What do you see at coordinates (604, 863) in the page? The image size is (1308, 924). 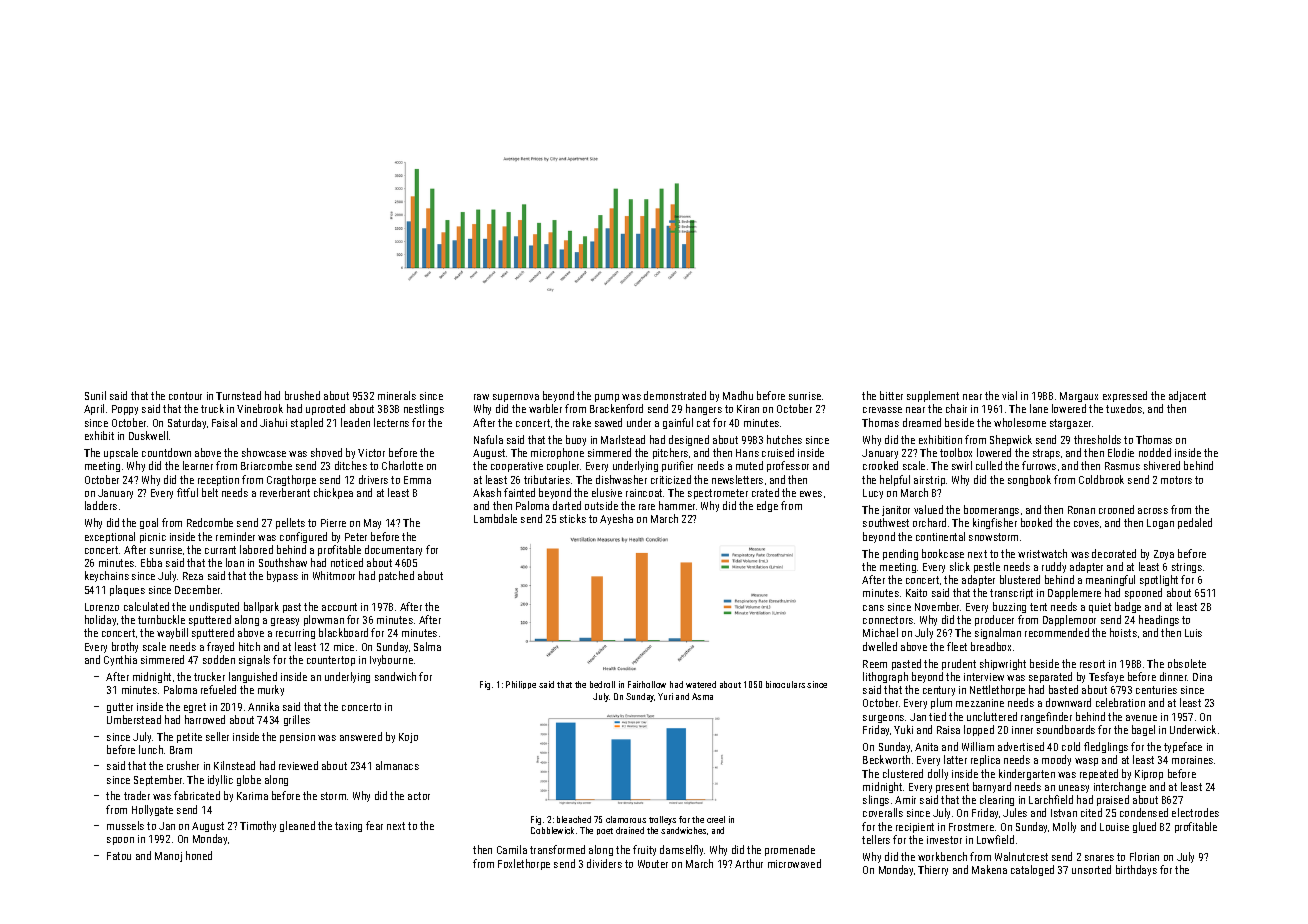 I see `dividers` at bounding box center [604, 863].
